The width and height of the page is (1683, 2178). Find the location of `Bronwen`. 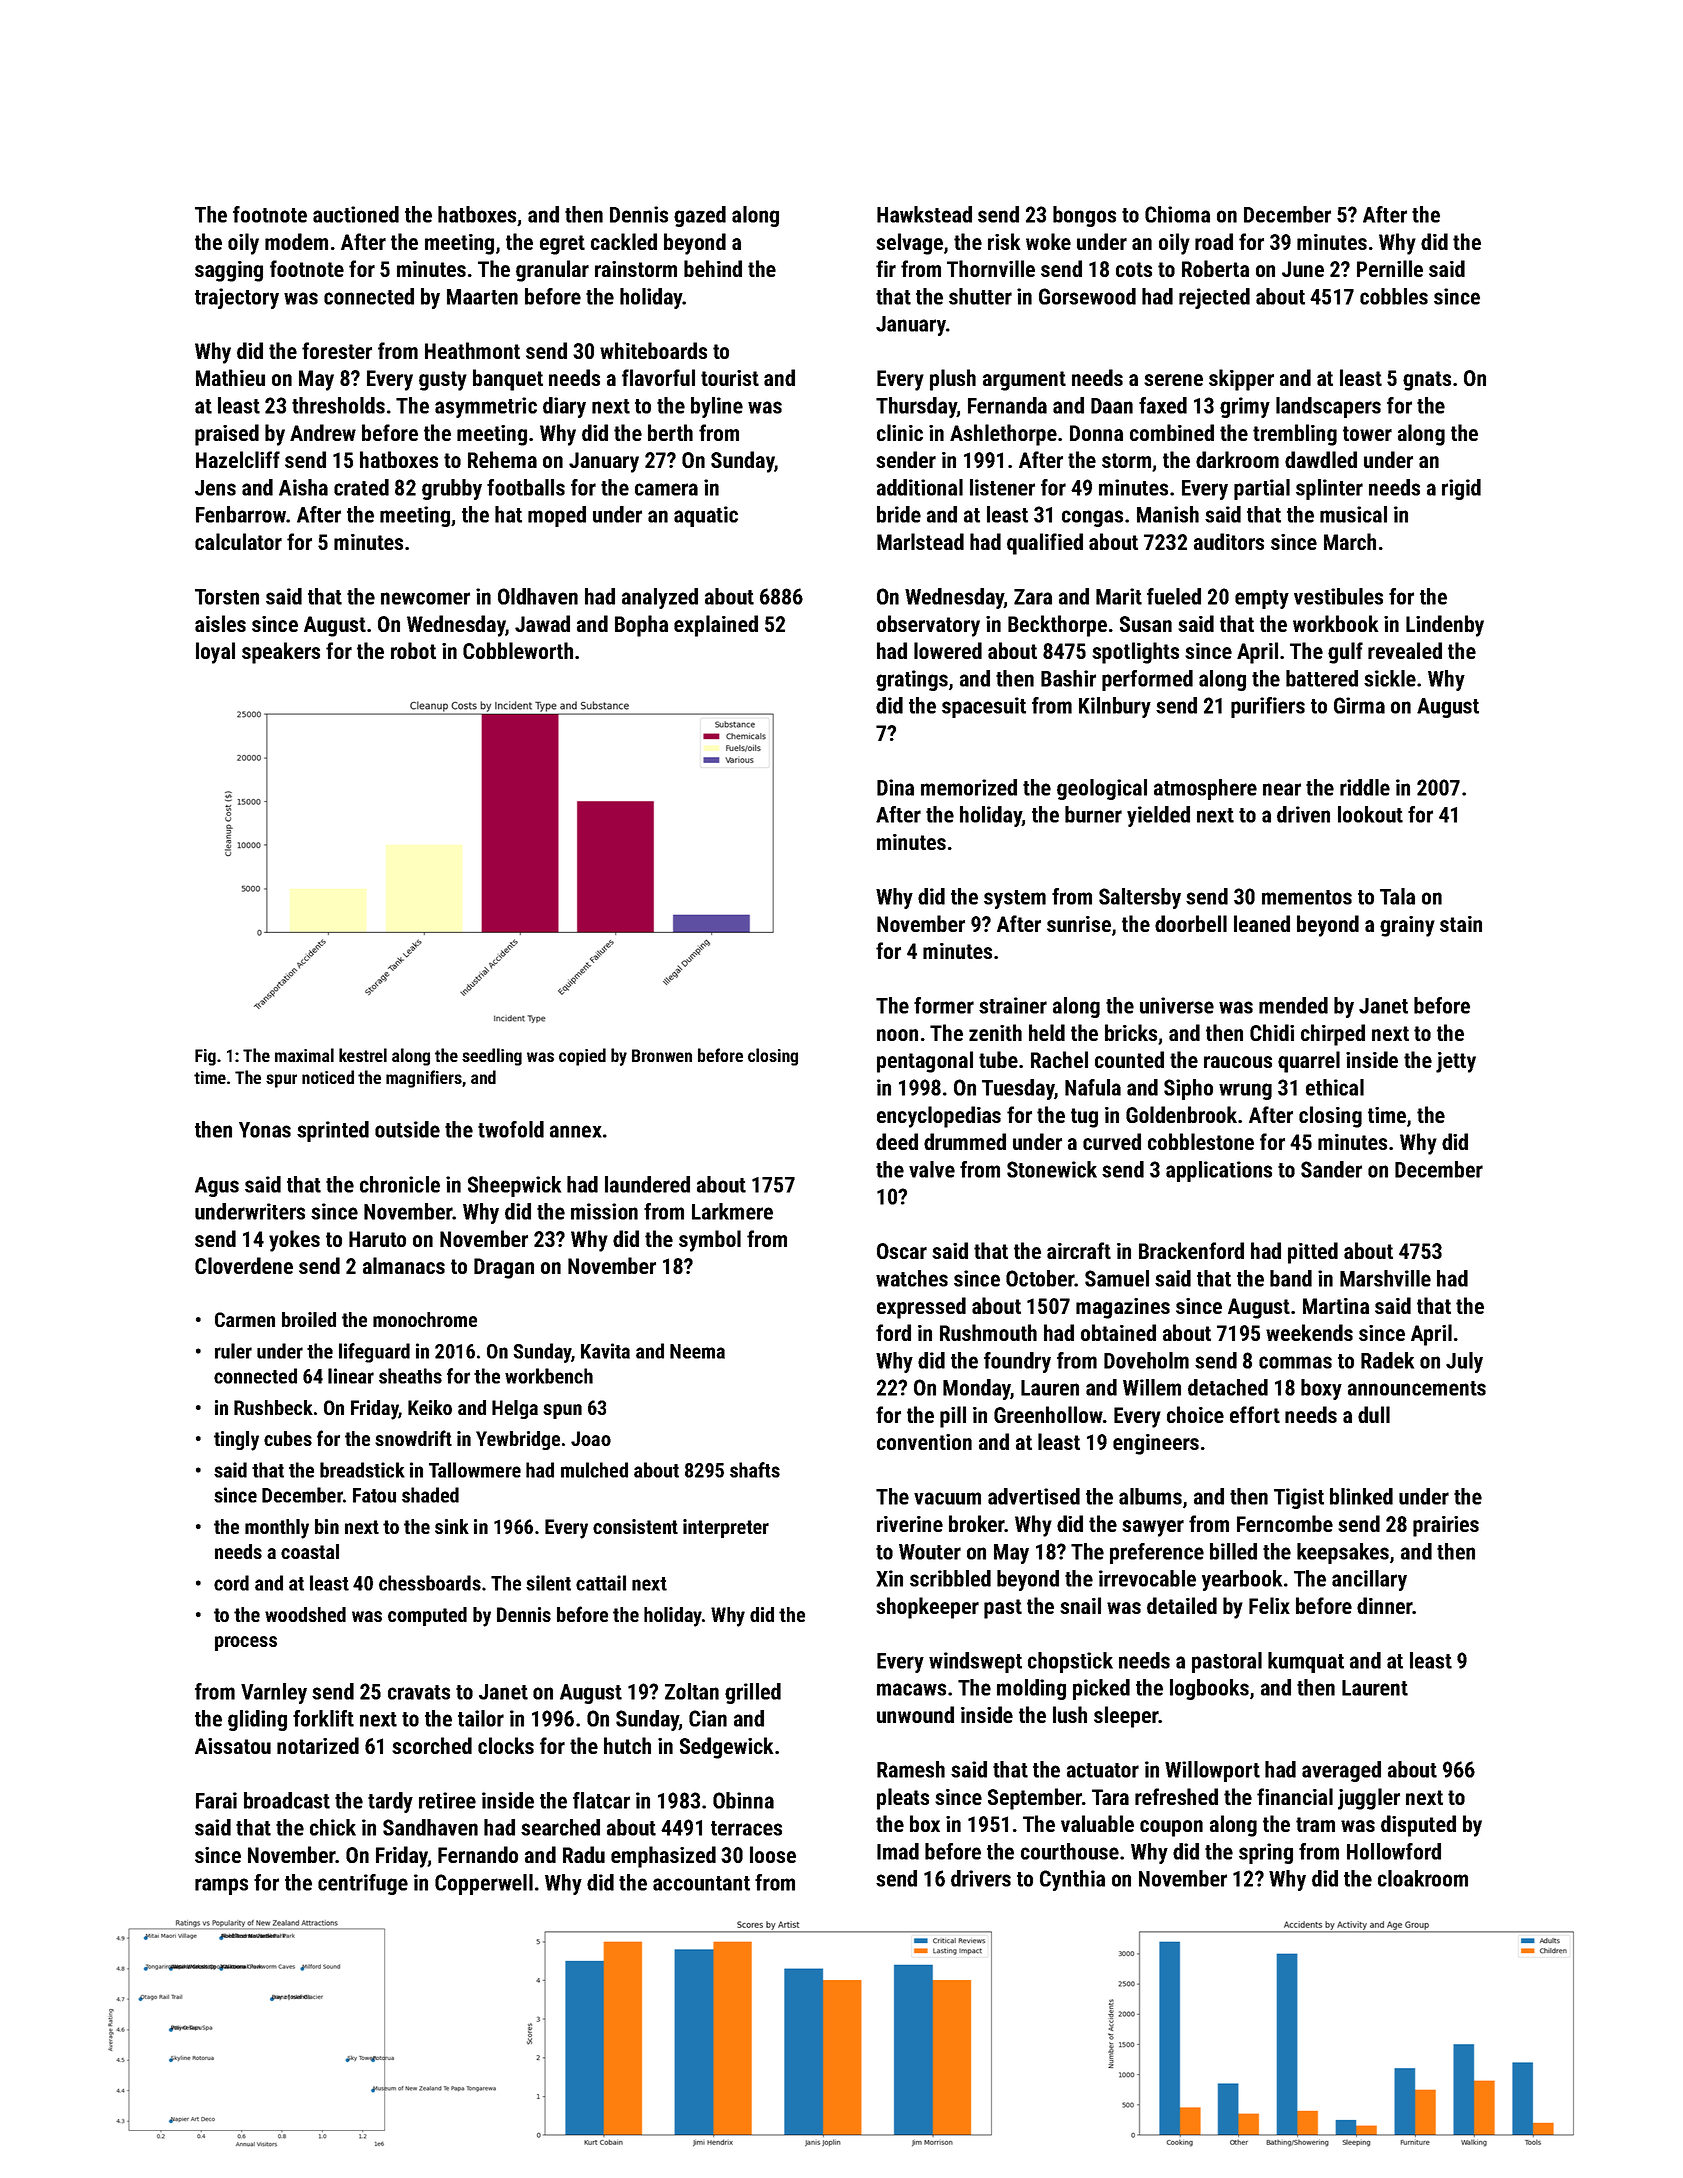

Bronwen is located at coordinates (662, 1055).
